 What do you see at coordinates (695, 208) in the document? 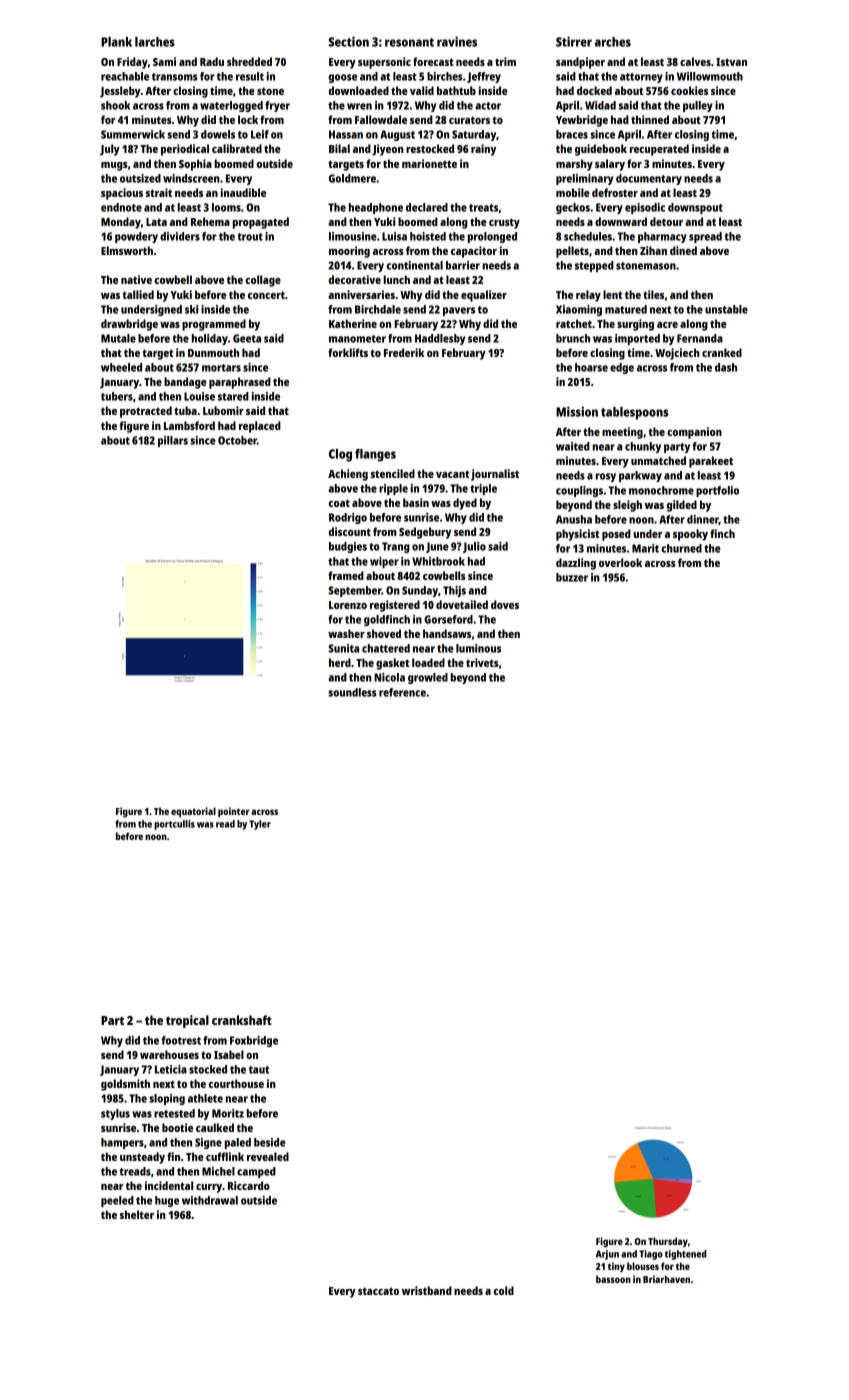
I see `downspout` at bounding box center [695, 208].
